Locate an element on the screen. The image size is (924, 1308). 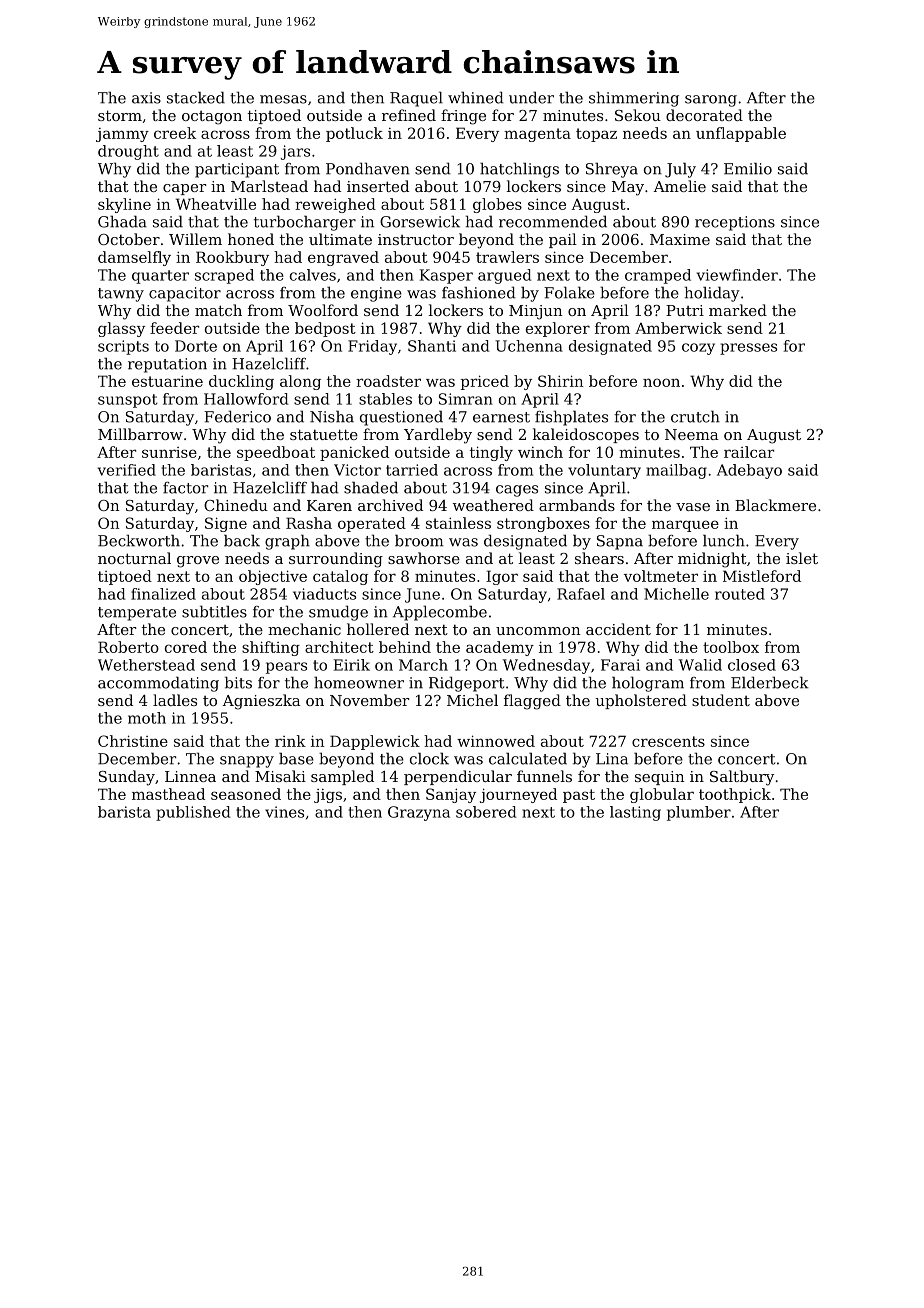
published is located at coordinates (193, 813).
